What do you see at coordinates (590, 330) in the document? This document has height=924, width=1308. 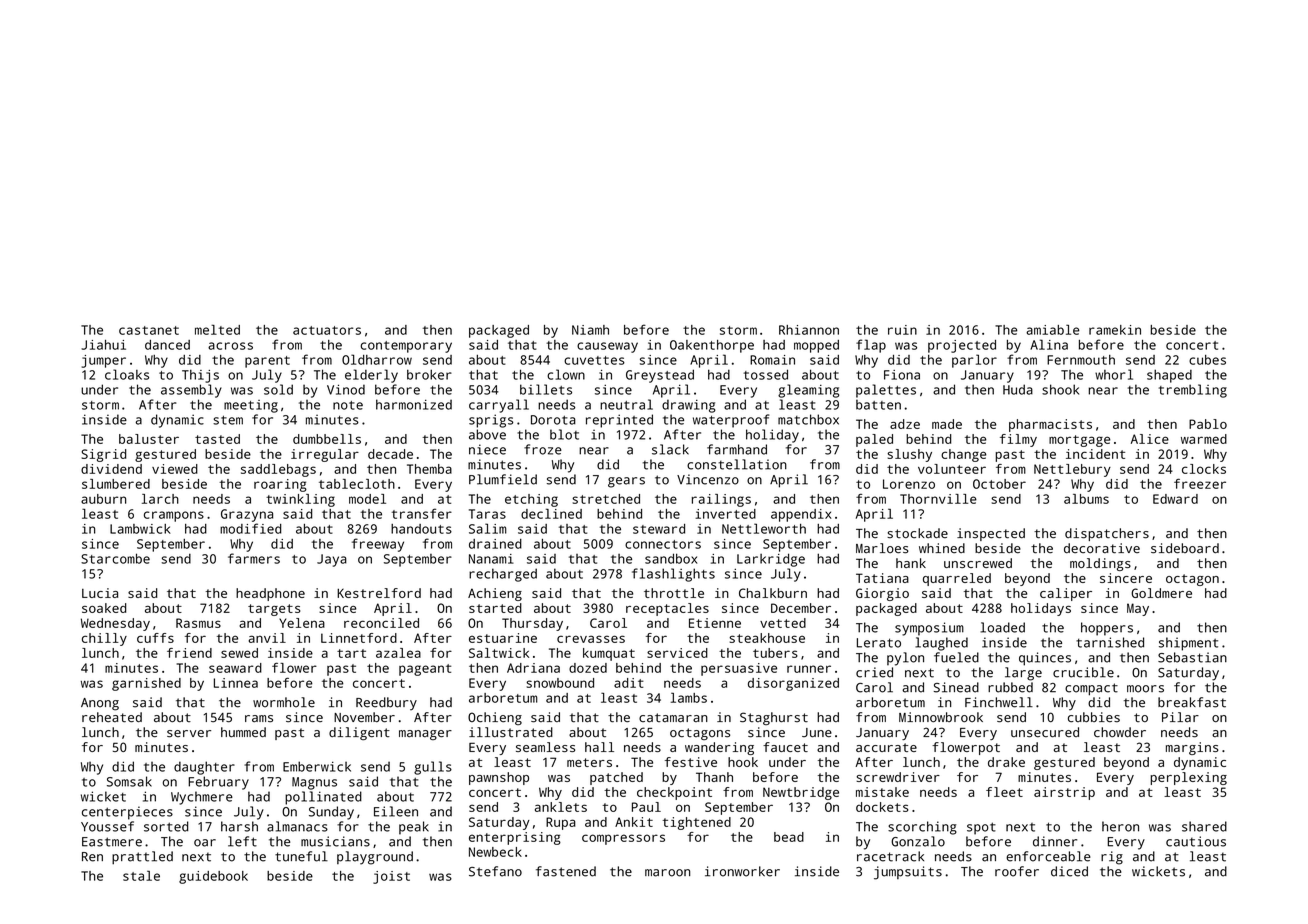 I see `Niamh` at bounding box center [590, 330].
